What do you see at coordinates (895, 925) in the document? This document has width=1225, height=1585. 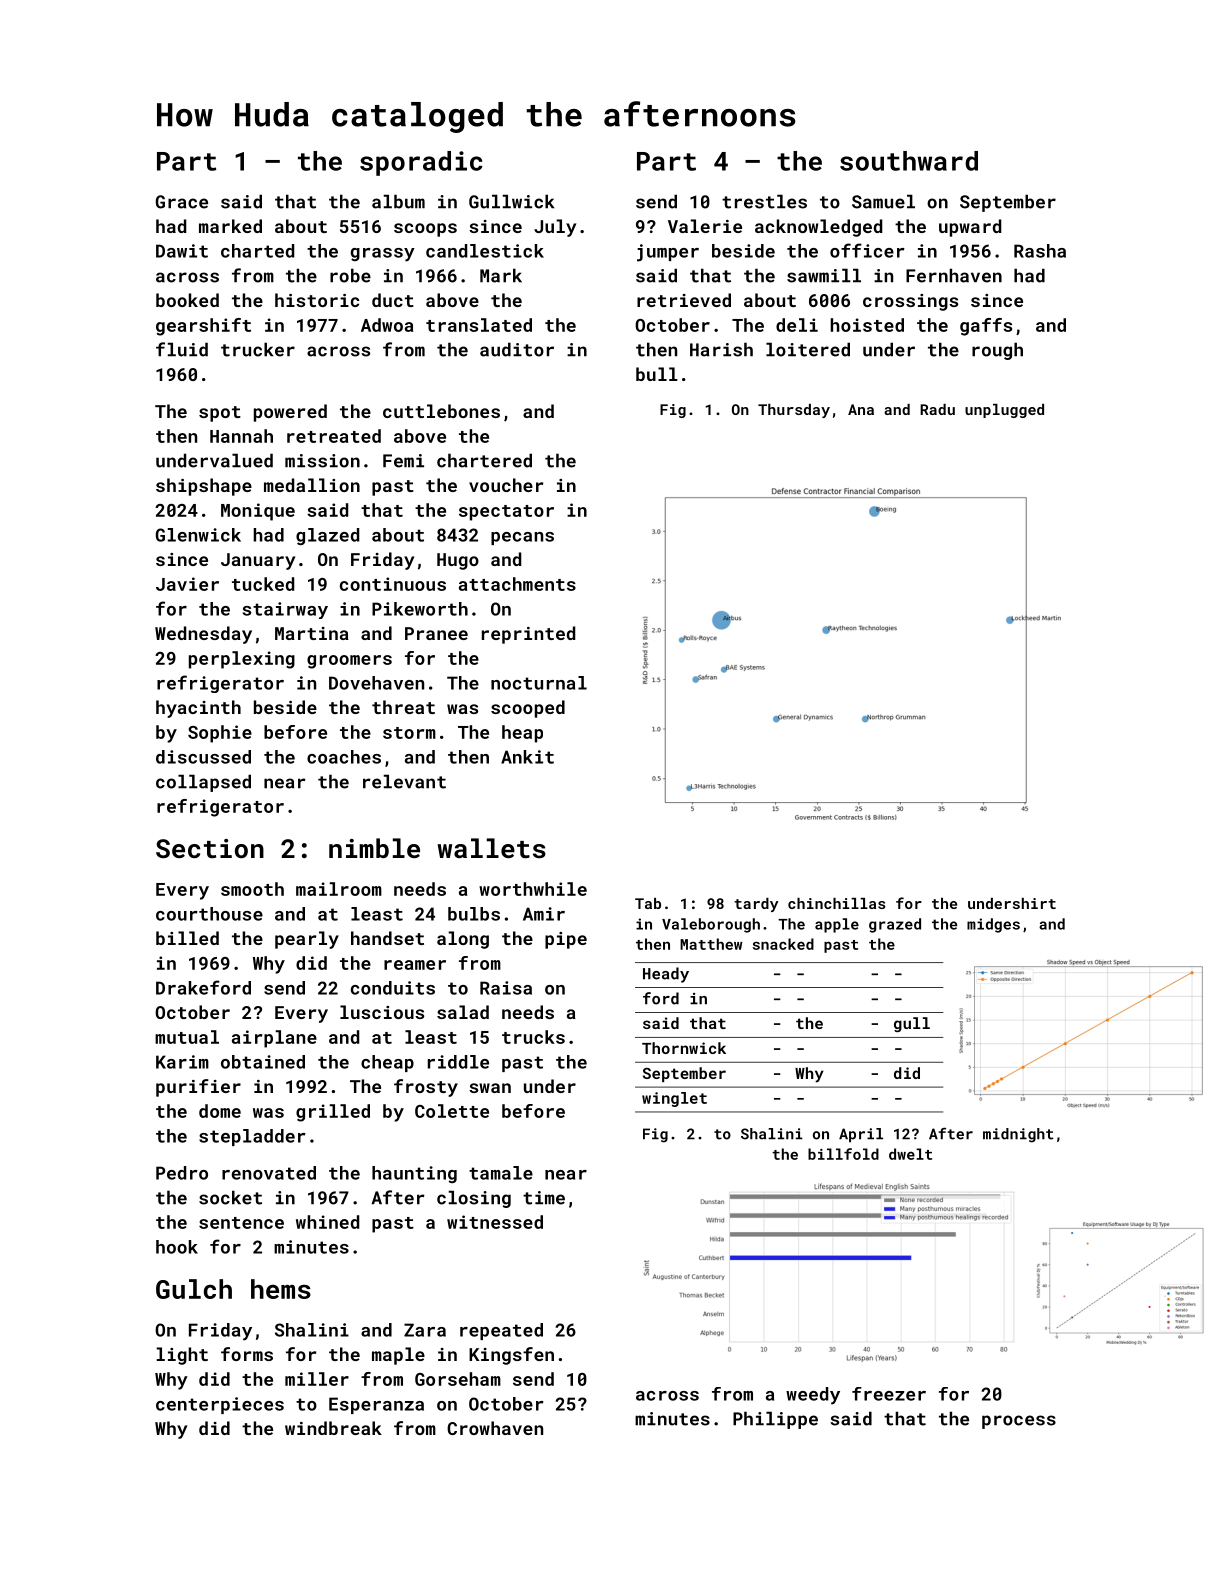 I see `grazed` at bounding box center [895, 925].
